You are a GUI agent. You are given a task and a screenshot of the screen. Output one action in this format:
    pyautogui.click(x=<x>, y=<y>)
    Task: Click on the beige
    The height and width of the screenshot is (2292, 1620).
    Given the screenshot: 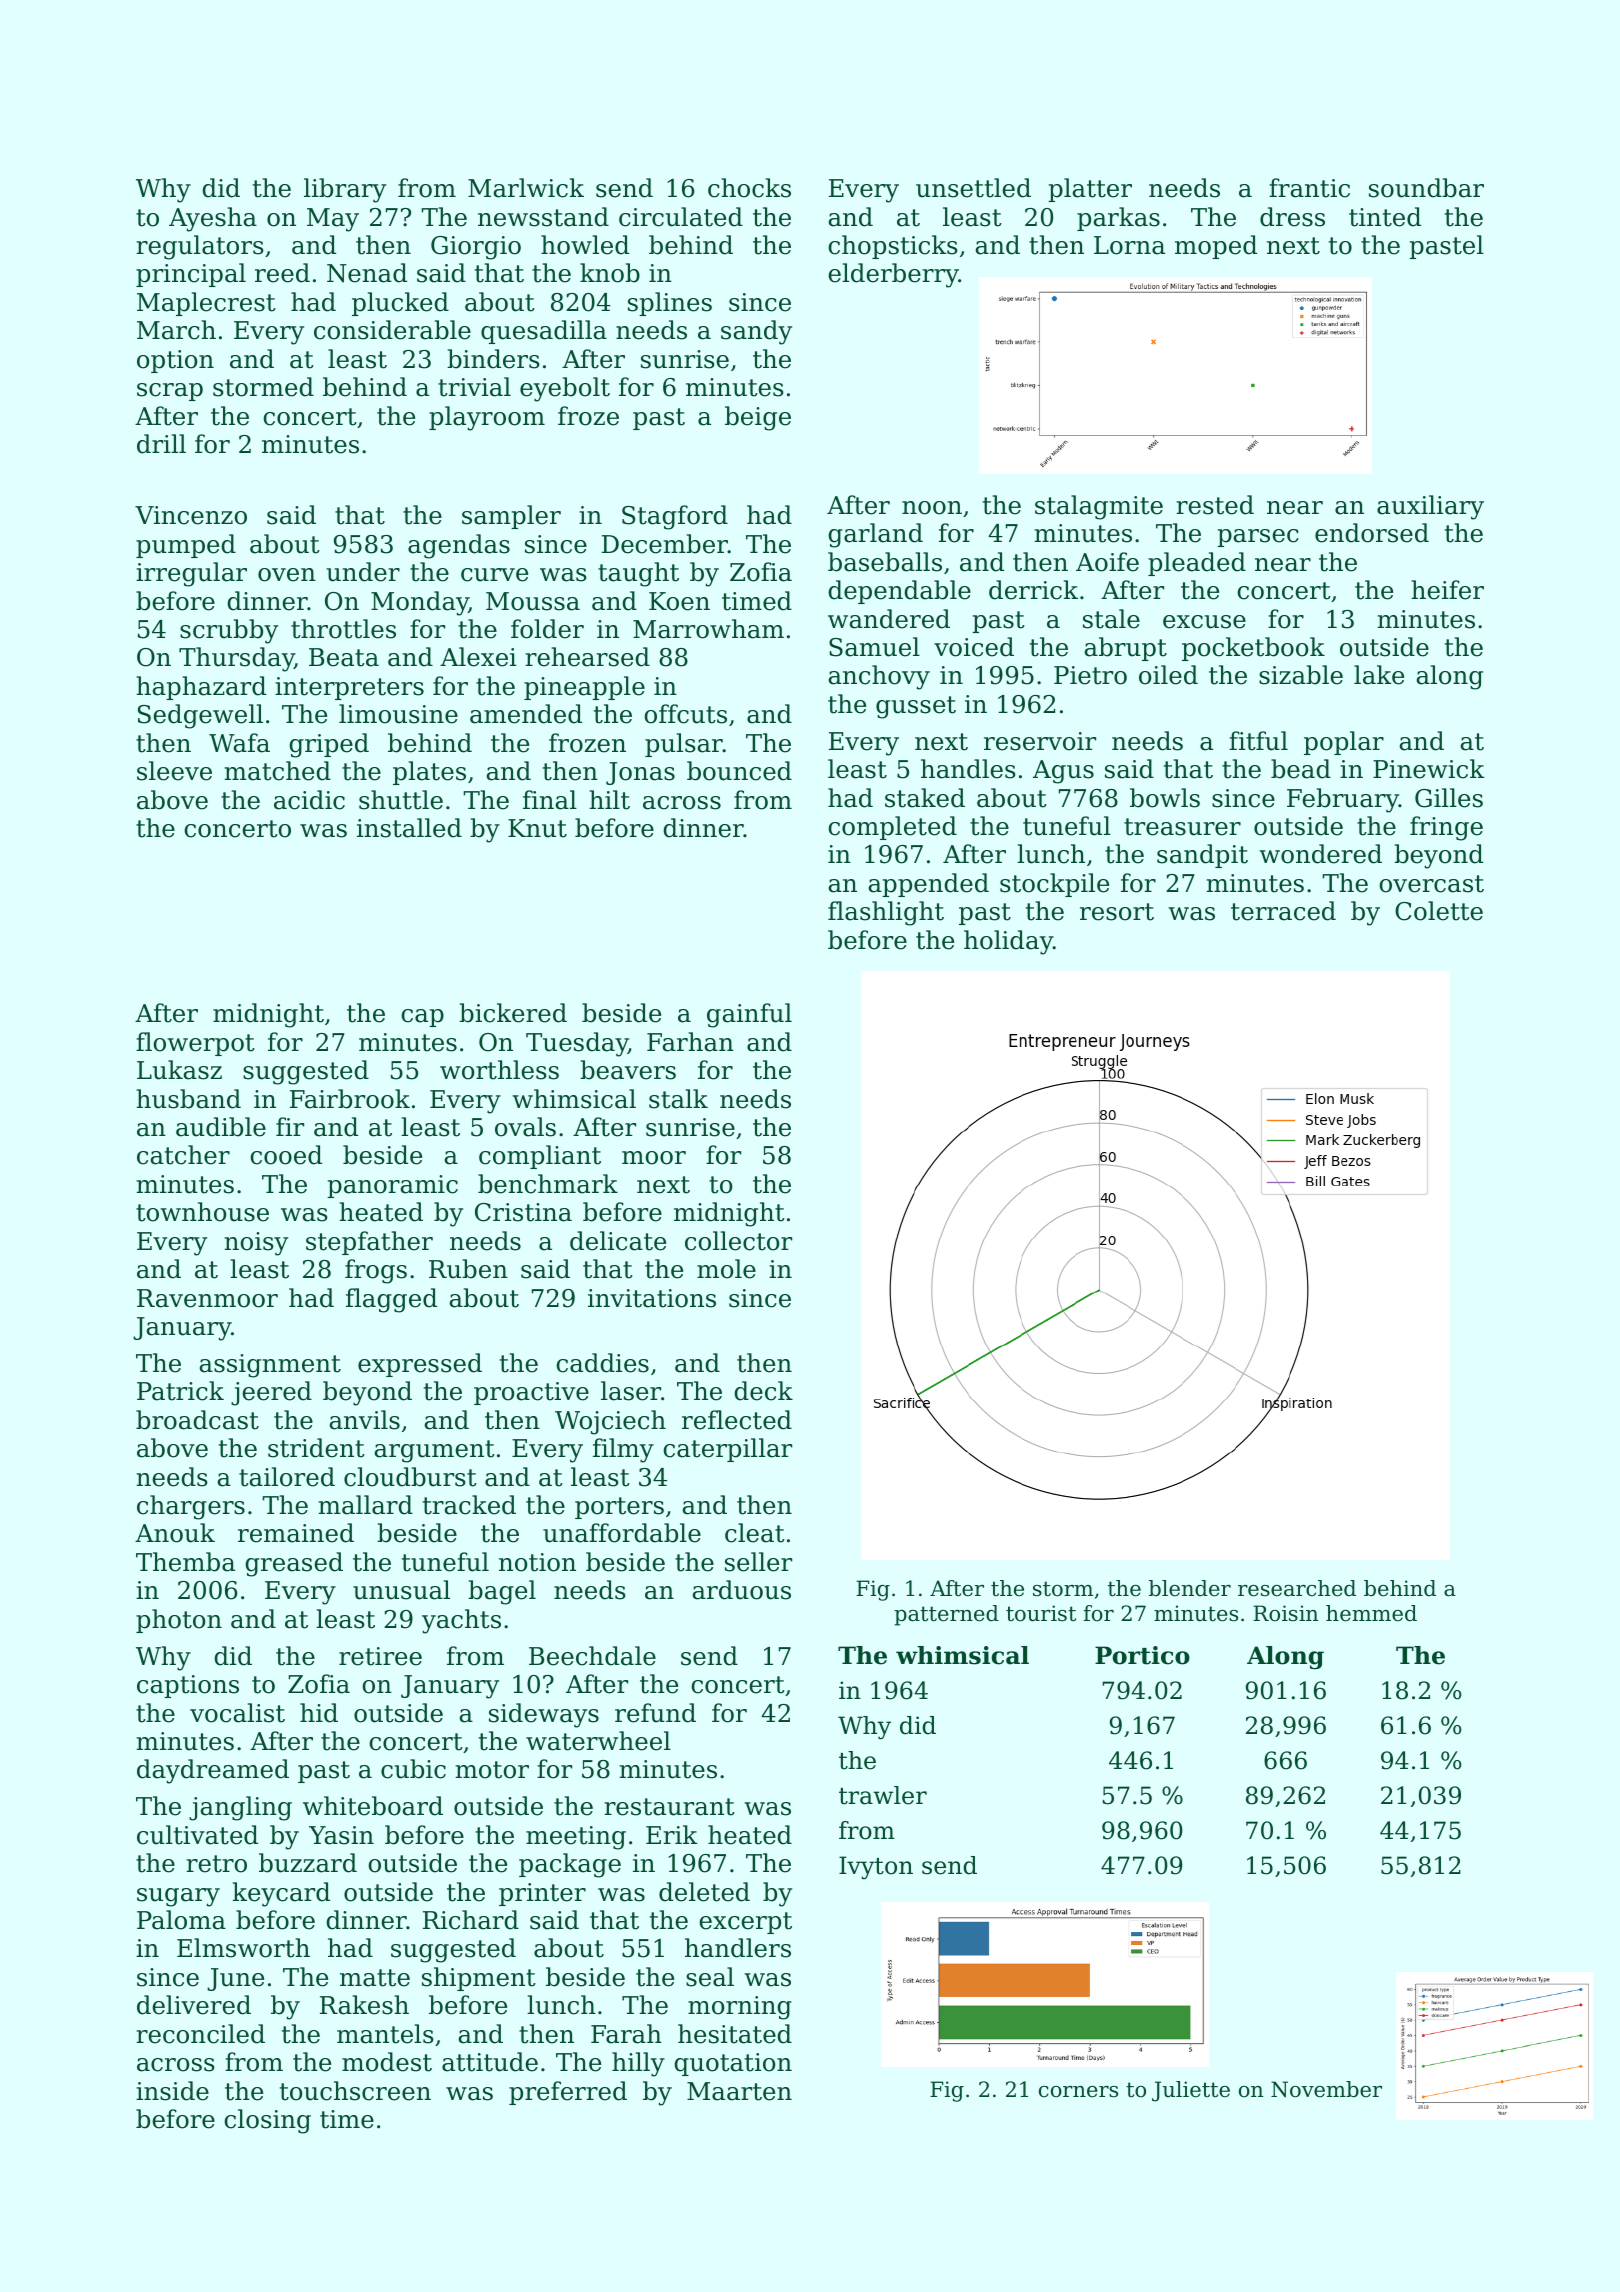 What is the action you would take?
    pyautogui.click(x=758, y=418)
